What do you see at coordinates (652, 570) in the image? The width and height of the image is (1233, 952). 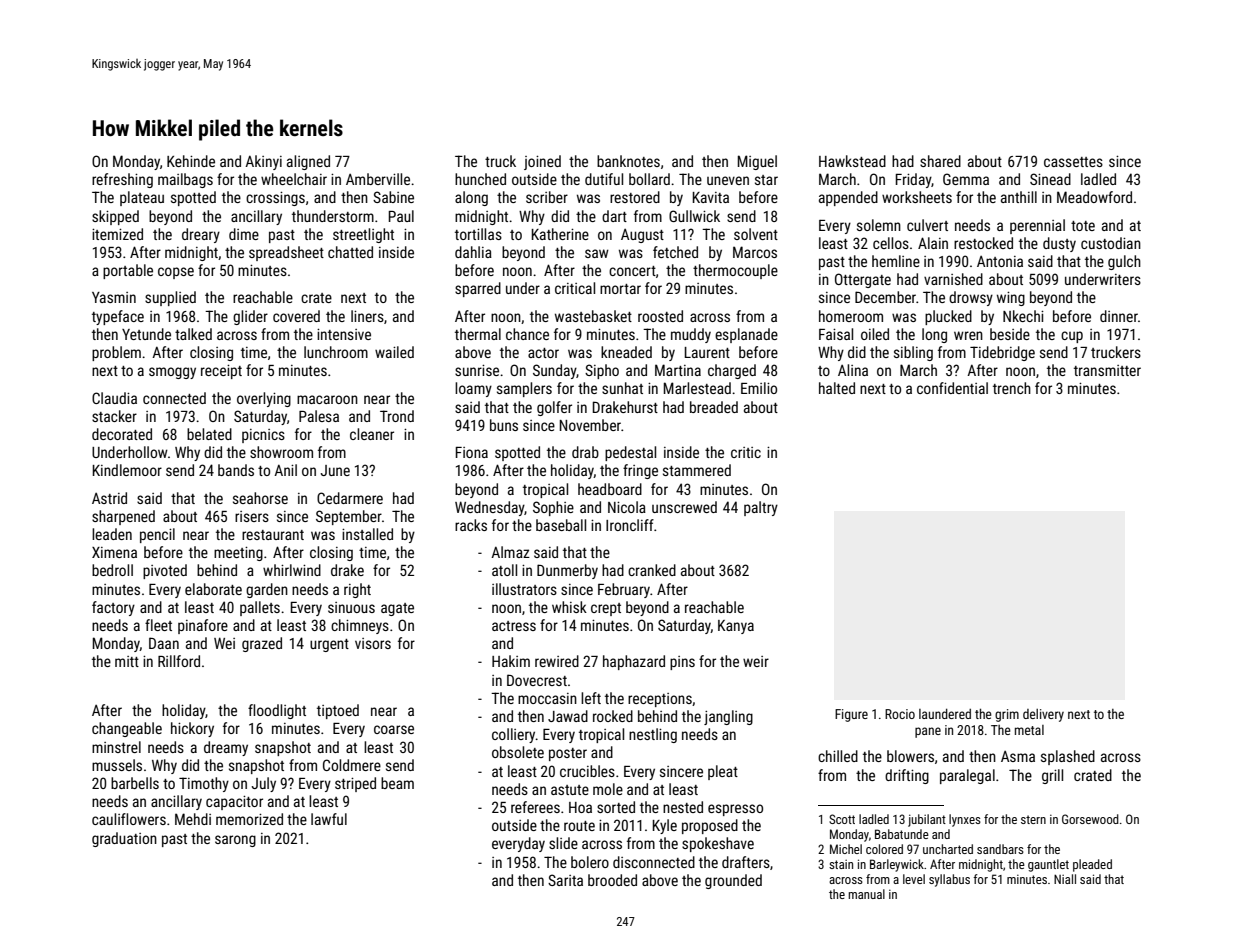 I see `cranked` at bounding box center [652, 570].
